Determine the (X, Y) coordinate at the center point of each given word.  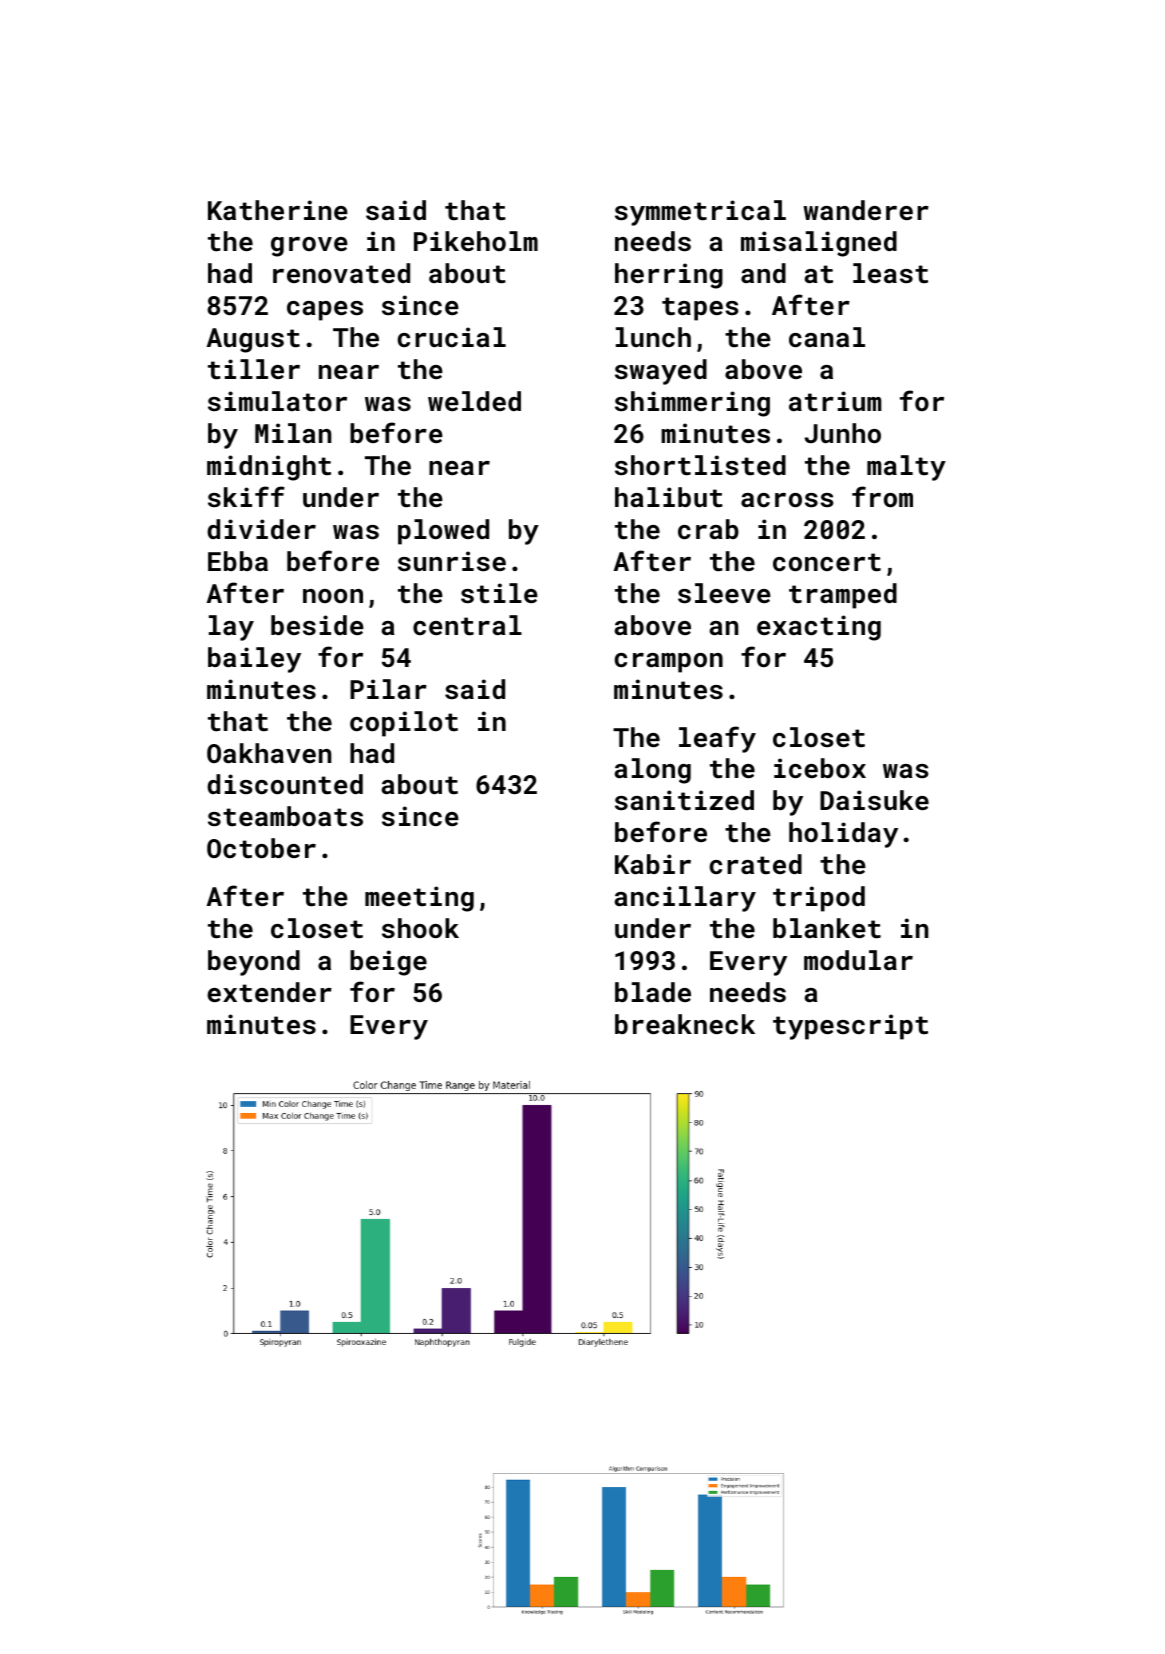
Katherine (278, 210)
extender (269, 992)
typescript (850, 1027)
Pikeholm (476, 241)
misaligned (819, 244)
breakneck (685, 1024)
